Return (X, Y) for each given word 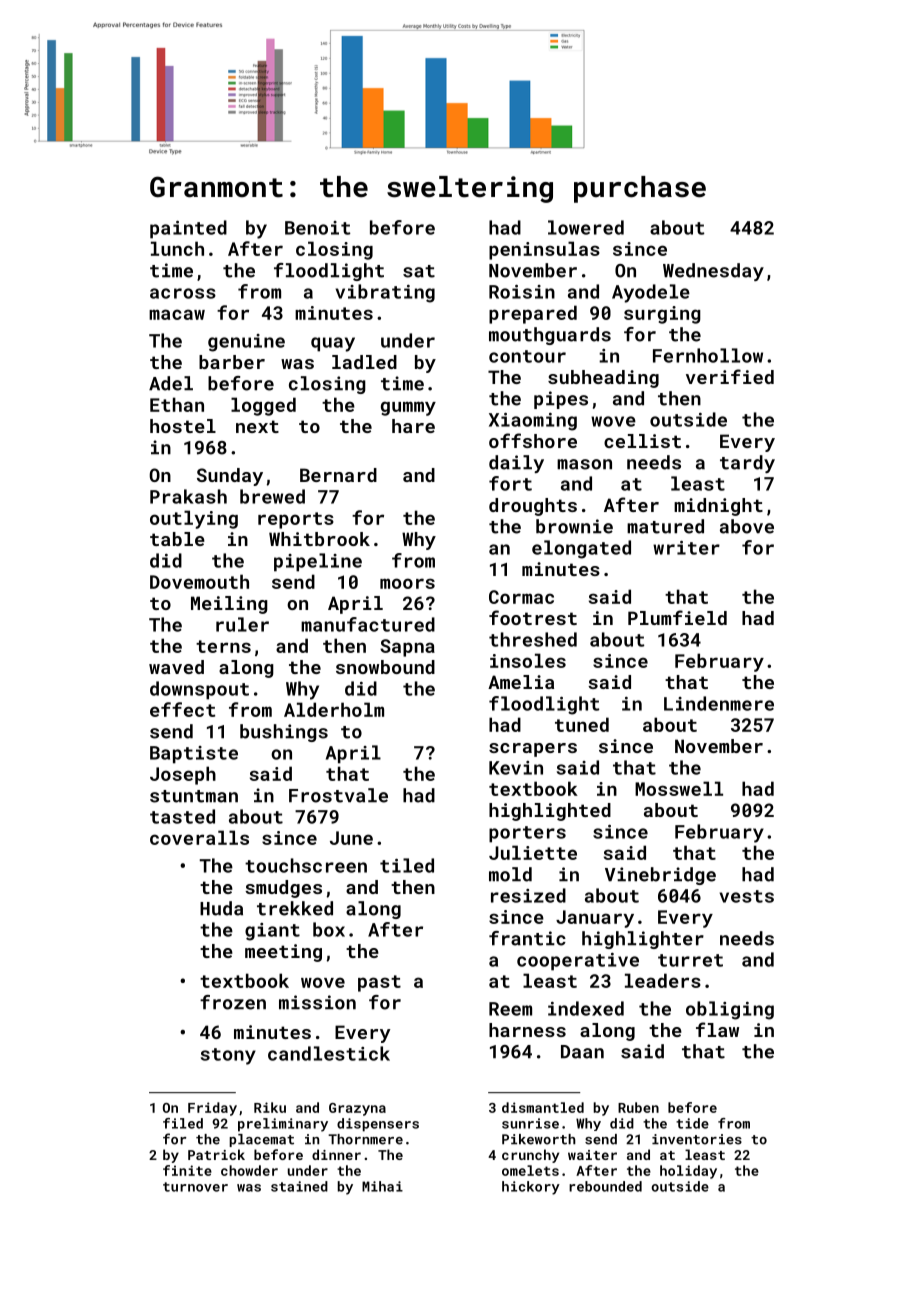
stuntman (194, 796)
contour (527, 356)
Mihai (382, 1186)
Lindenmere (719, 703)
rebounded (605, 1186)
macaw (177, 314)
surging (662, 315)
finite (187, 1170)
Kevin (516, 768)
